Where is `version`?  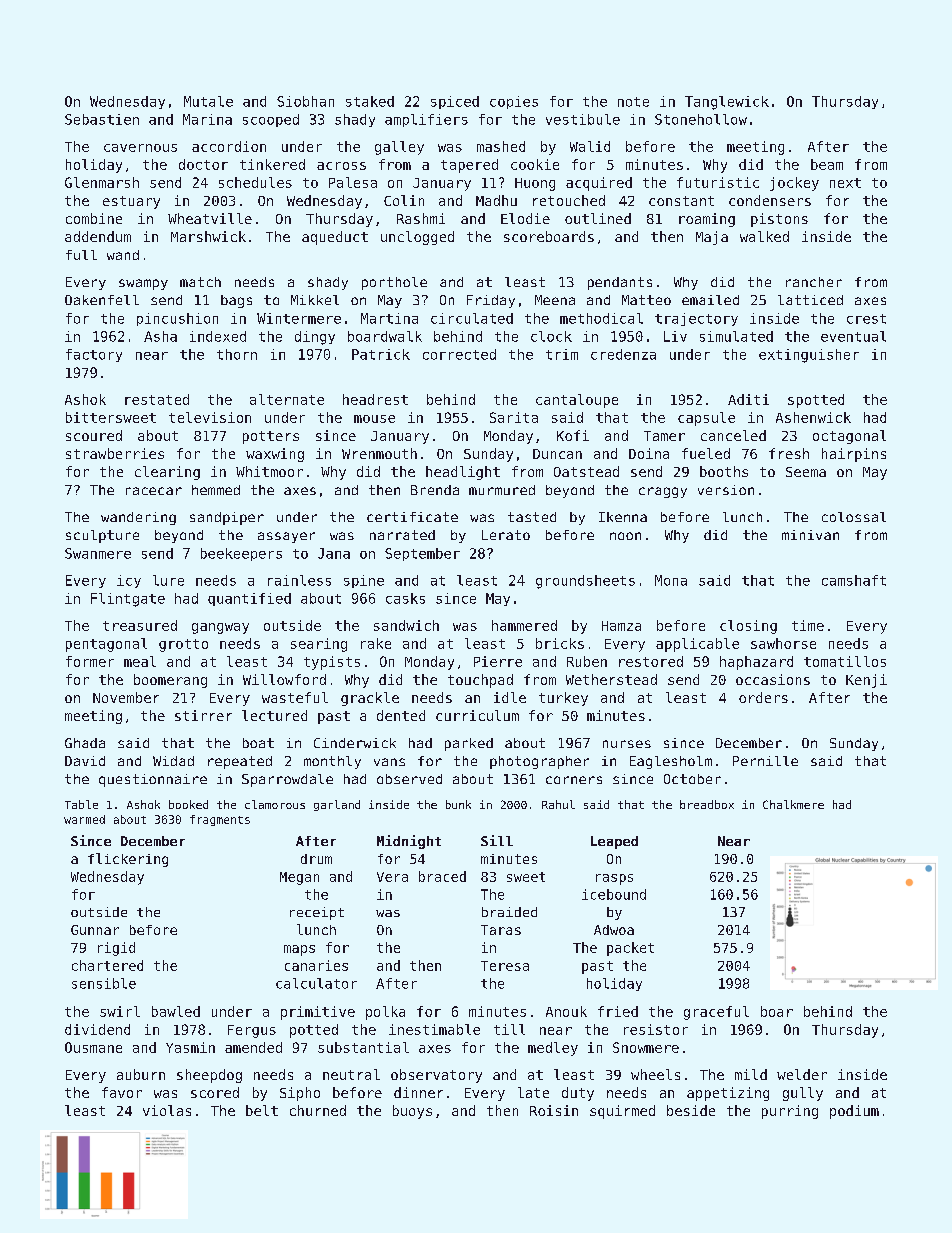 version is located at coordinates (726, 490).
